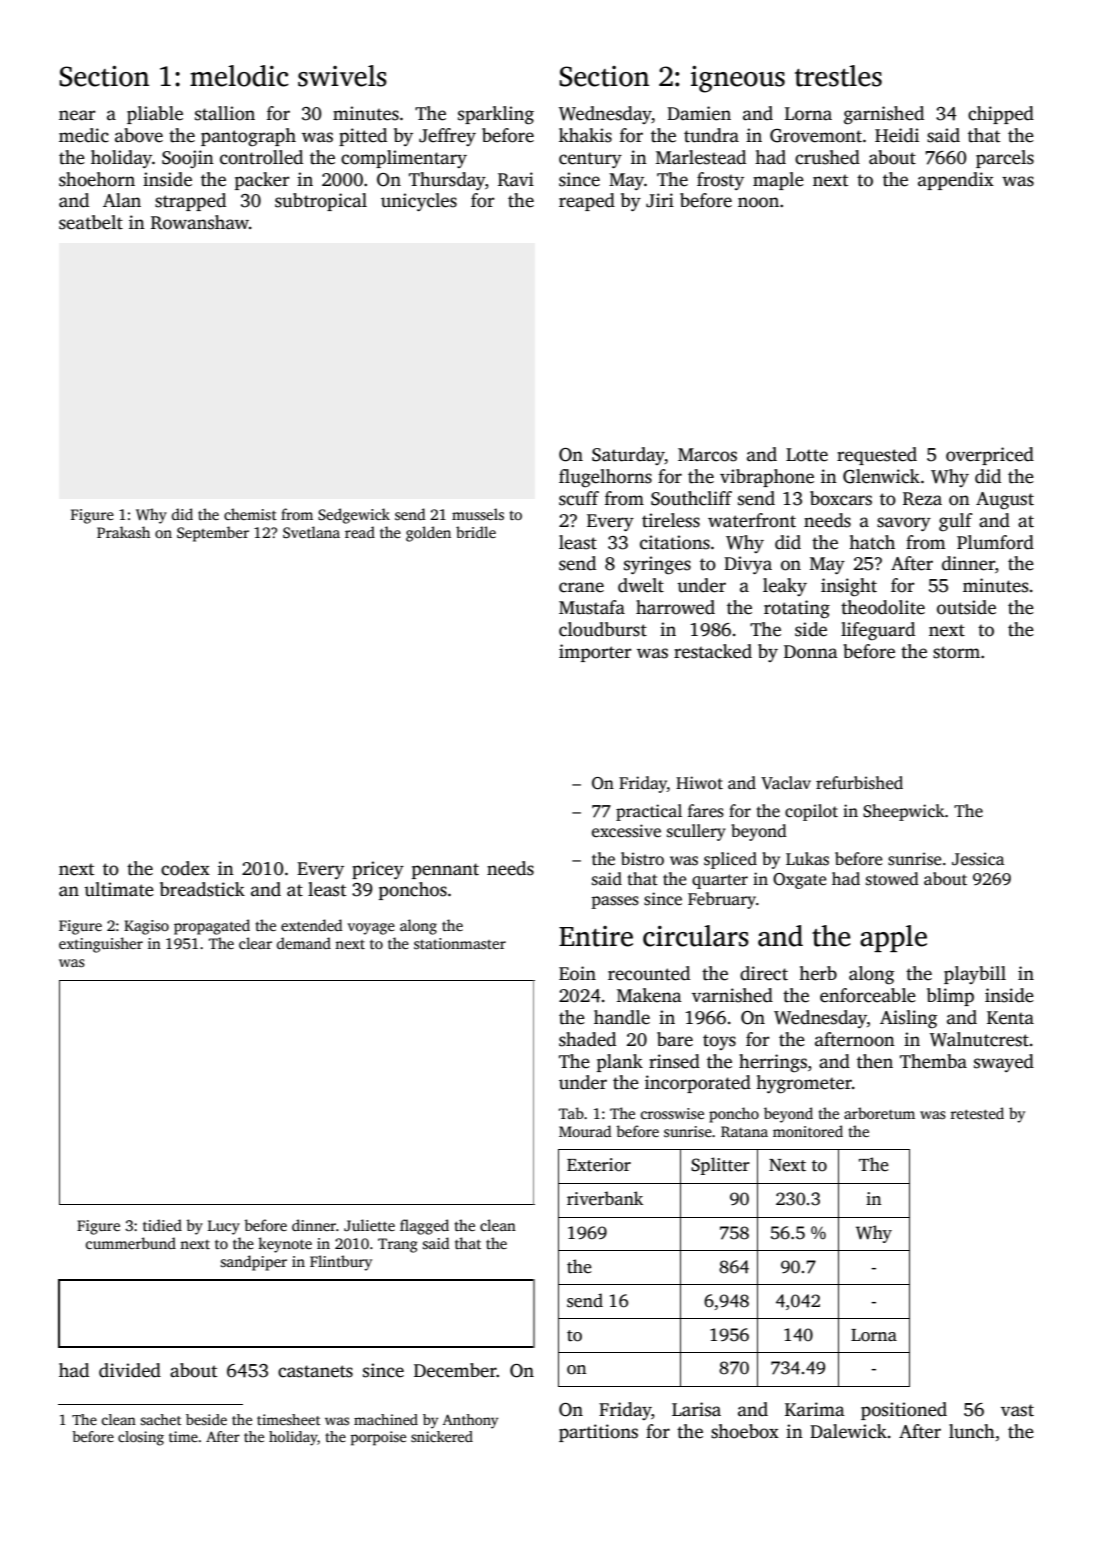 Image resolution: width=1093 pixels, height=1545 pixels. I want to click on near, so click(77, 115).
